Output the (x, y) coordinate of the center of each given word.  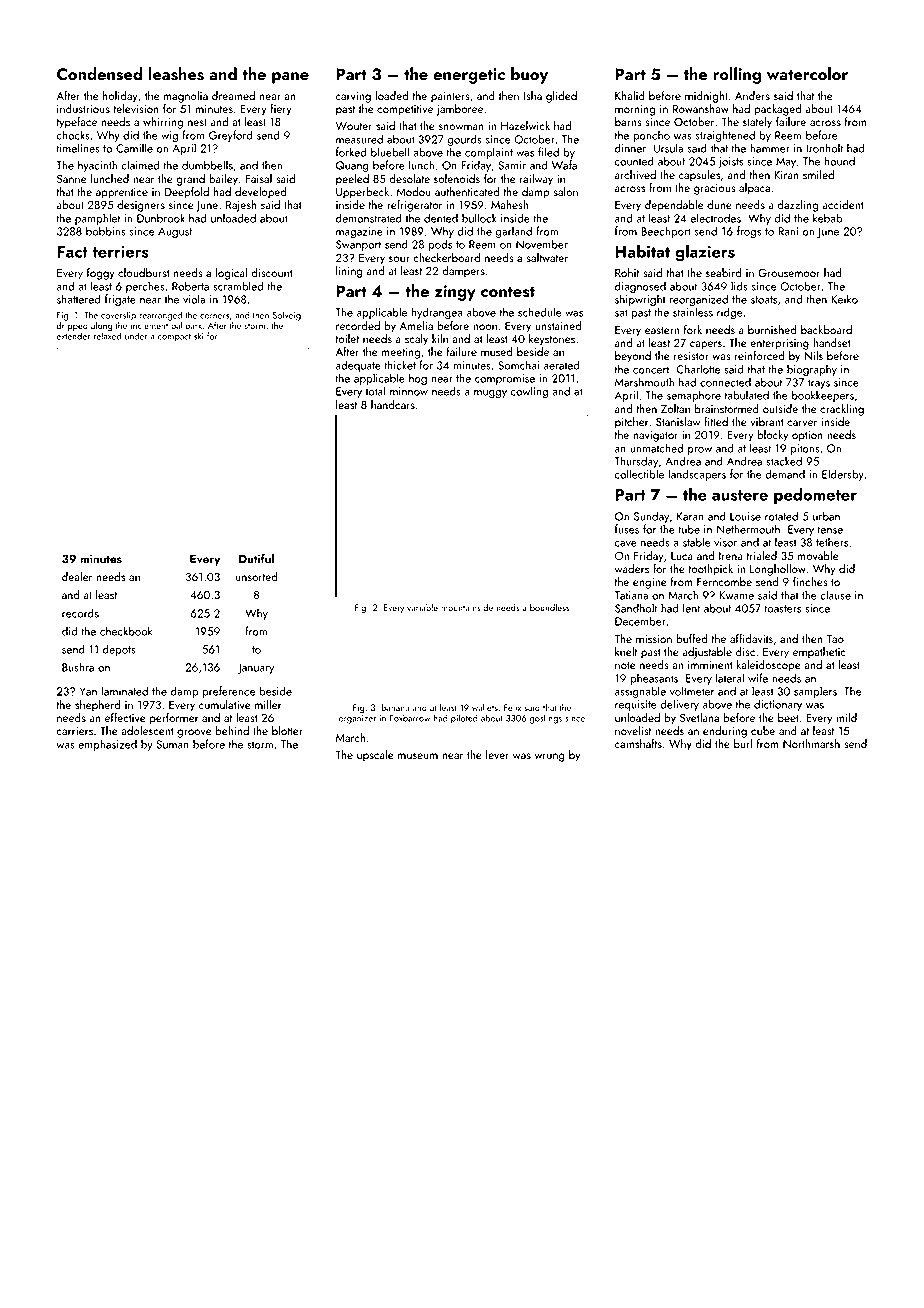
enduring (725, 732)
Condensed (99, 74)
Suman (172, 744)
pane (290, 78)
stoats (764, 300)
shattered (79, 299)
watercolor (807, 73)
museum (418, 756)
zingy (455, 293)
